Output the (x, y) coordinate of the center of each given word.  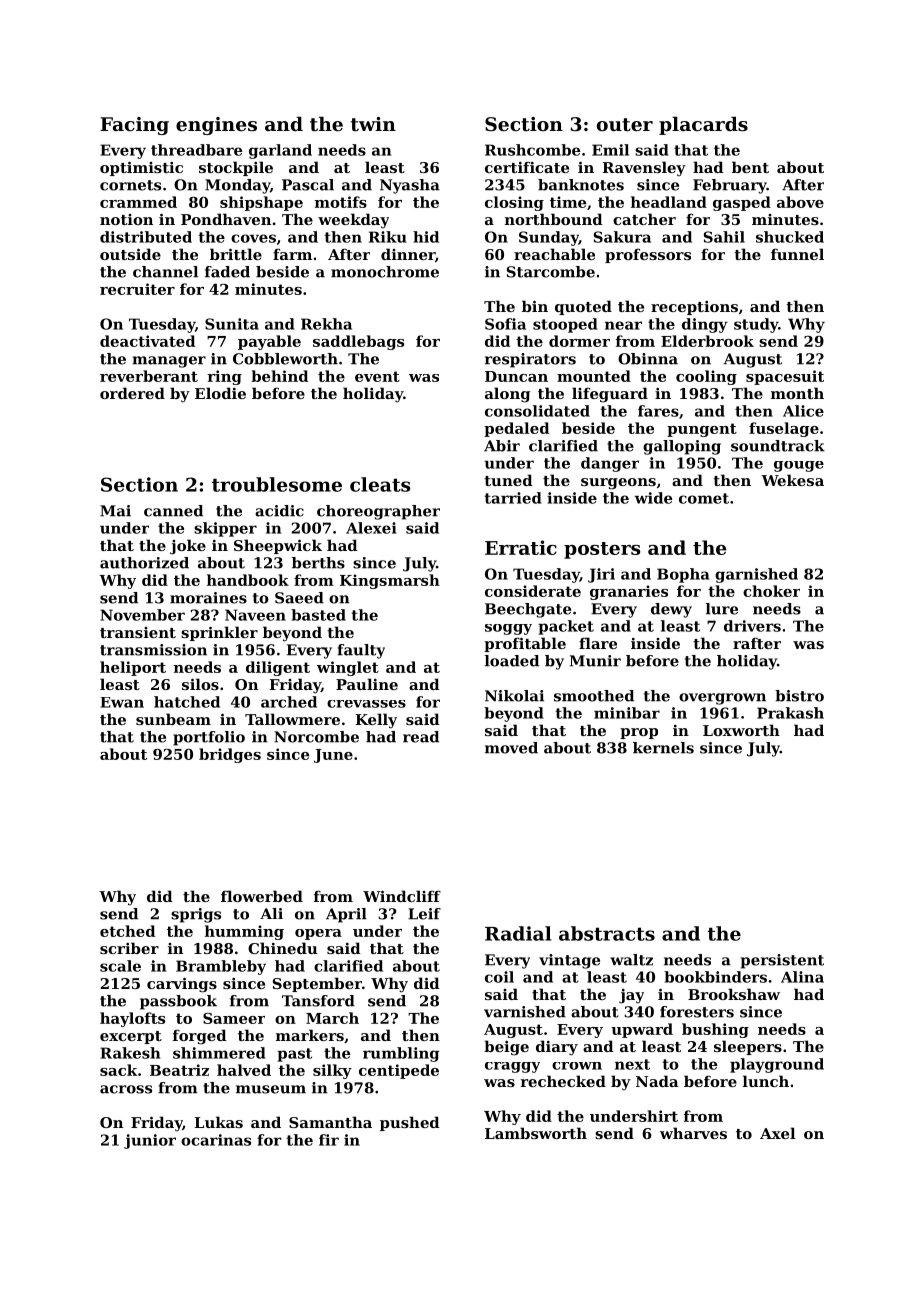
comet (704, 498)
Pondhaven (226, 219)
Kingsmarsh (390, 581)
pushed (410, 1123)
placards (703, 126)
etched (127, 931)
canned (173, 511)
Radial (518, 933)
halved (244, 1070)
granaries (629, 592)
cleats (380, 484)
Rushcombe (532, 150)
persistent (782, 961)
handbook (248, 580)
